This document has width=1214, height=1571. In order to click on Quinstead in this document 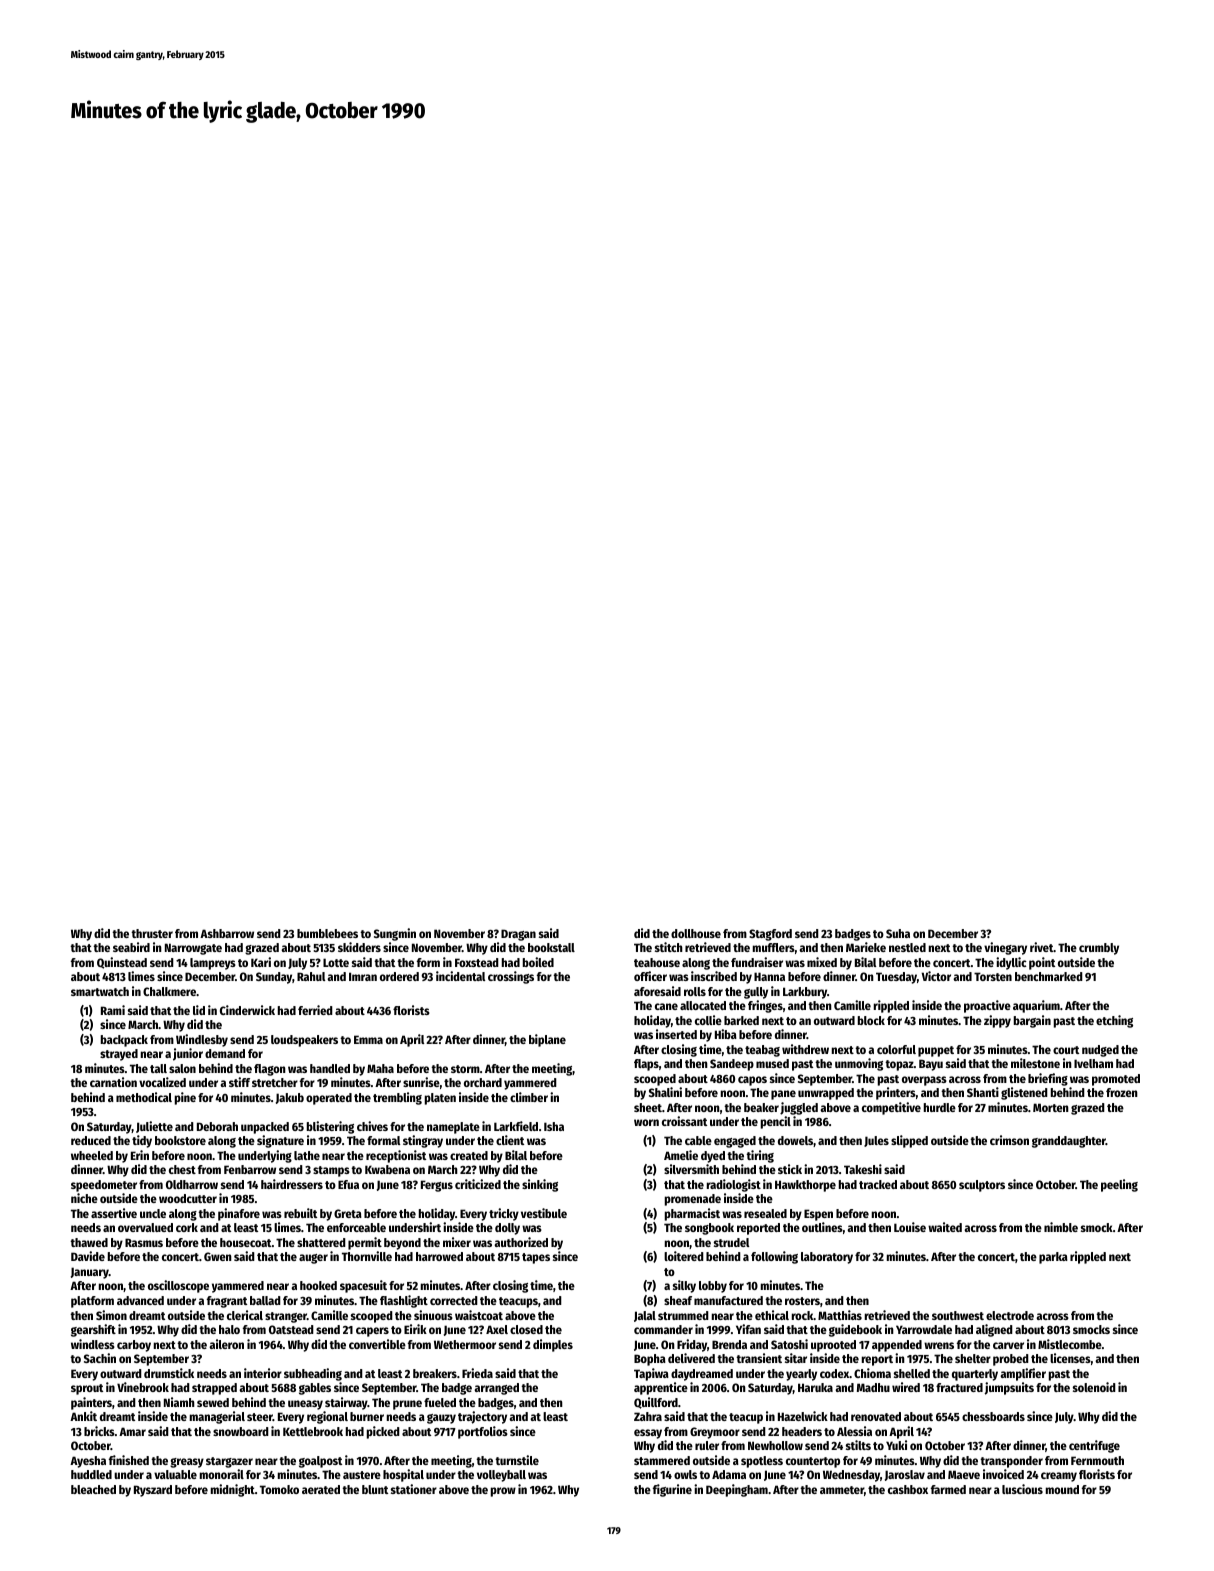, I will do `click(122, 963)`.
